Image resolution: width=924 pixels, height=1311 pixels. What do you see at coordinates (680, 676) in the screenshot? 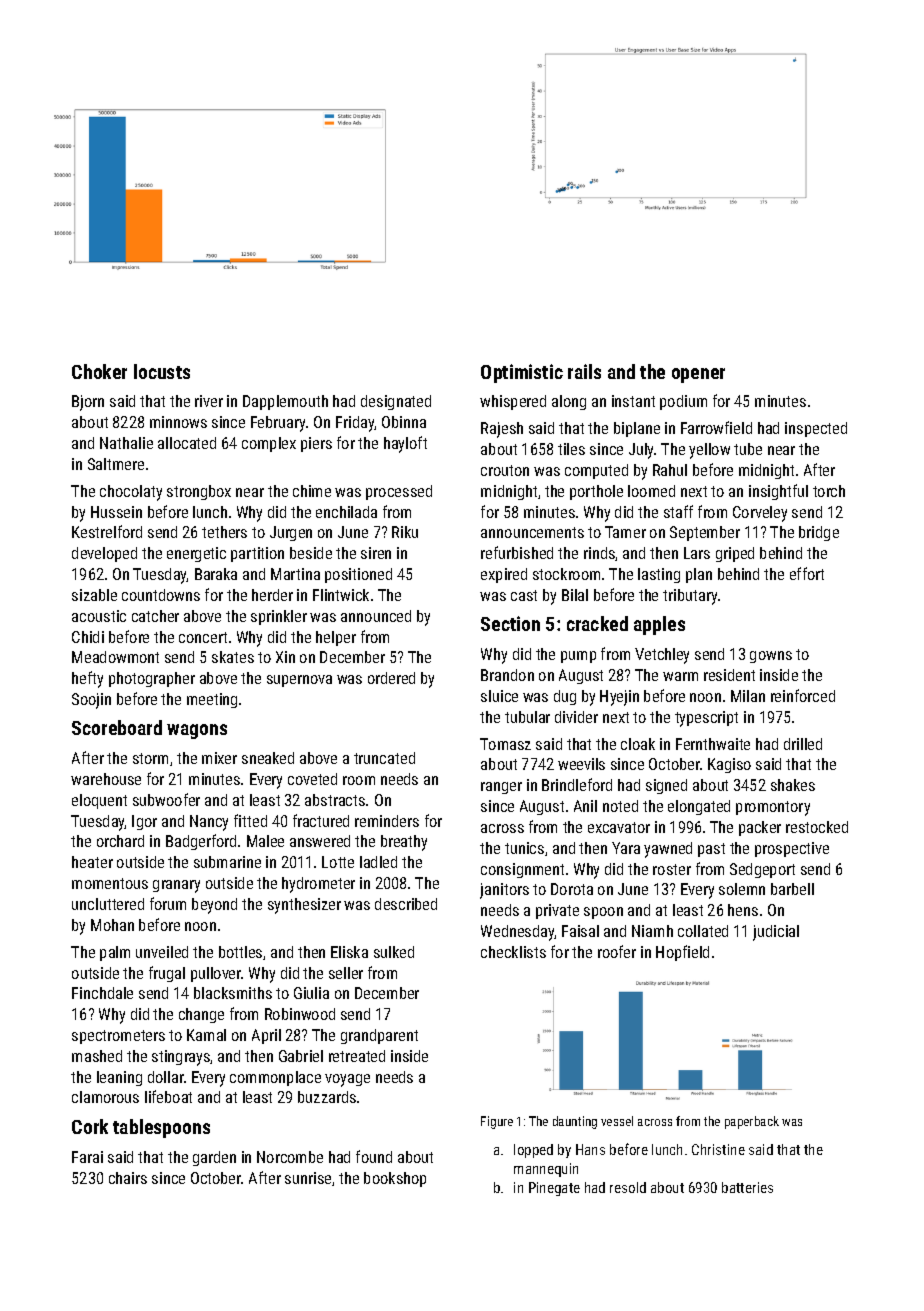
I see `warm` at bounding box center [680, 676].
